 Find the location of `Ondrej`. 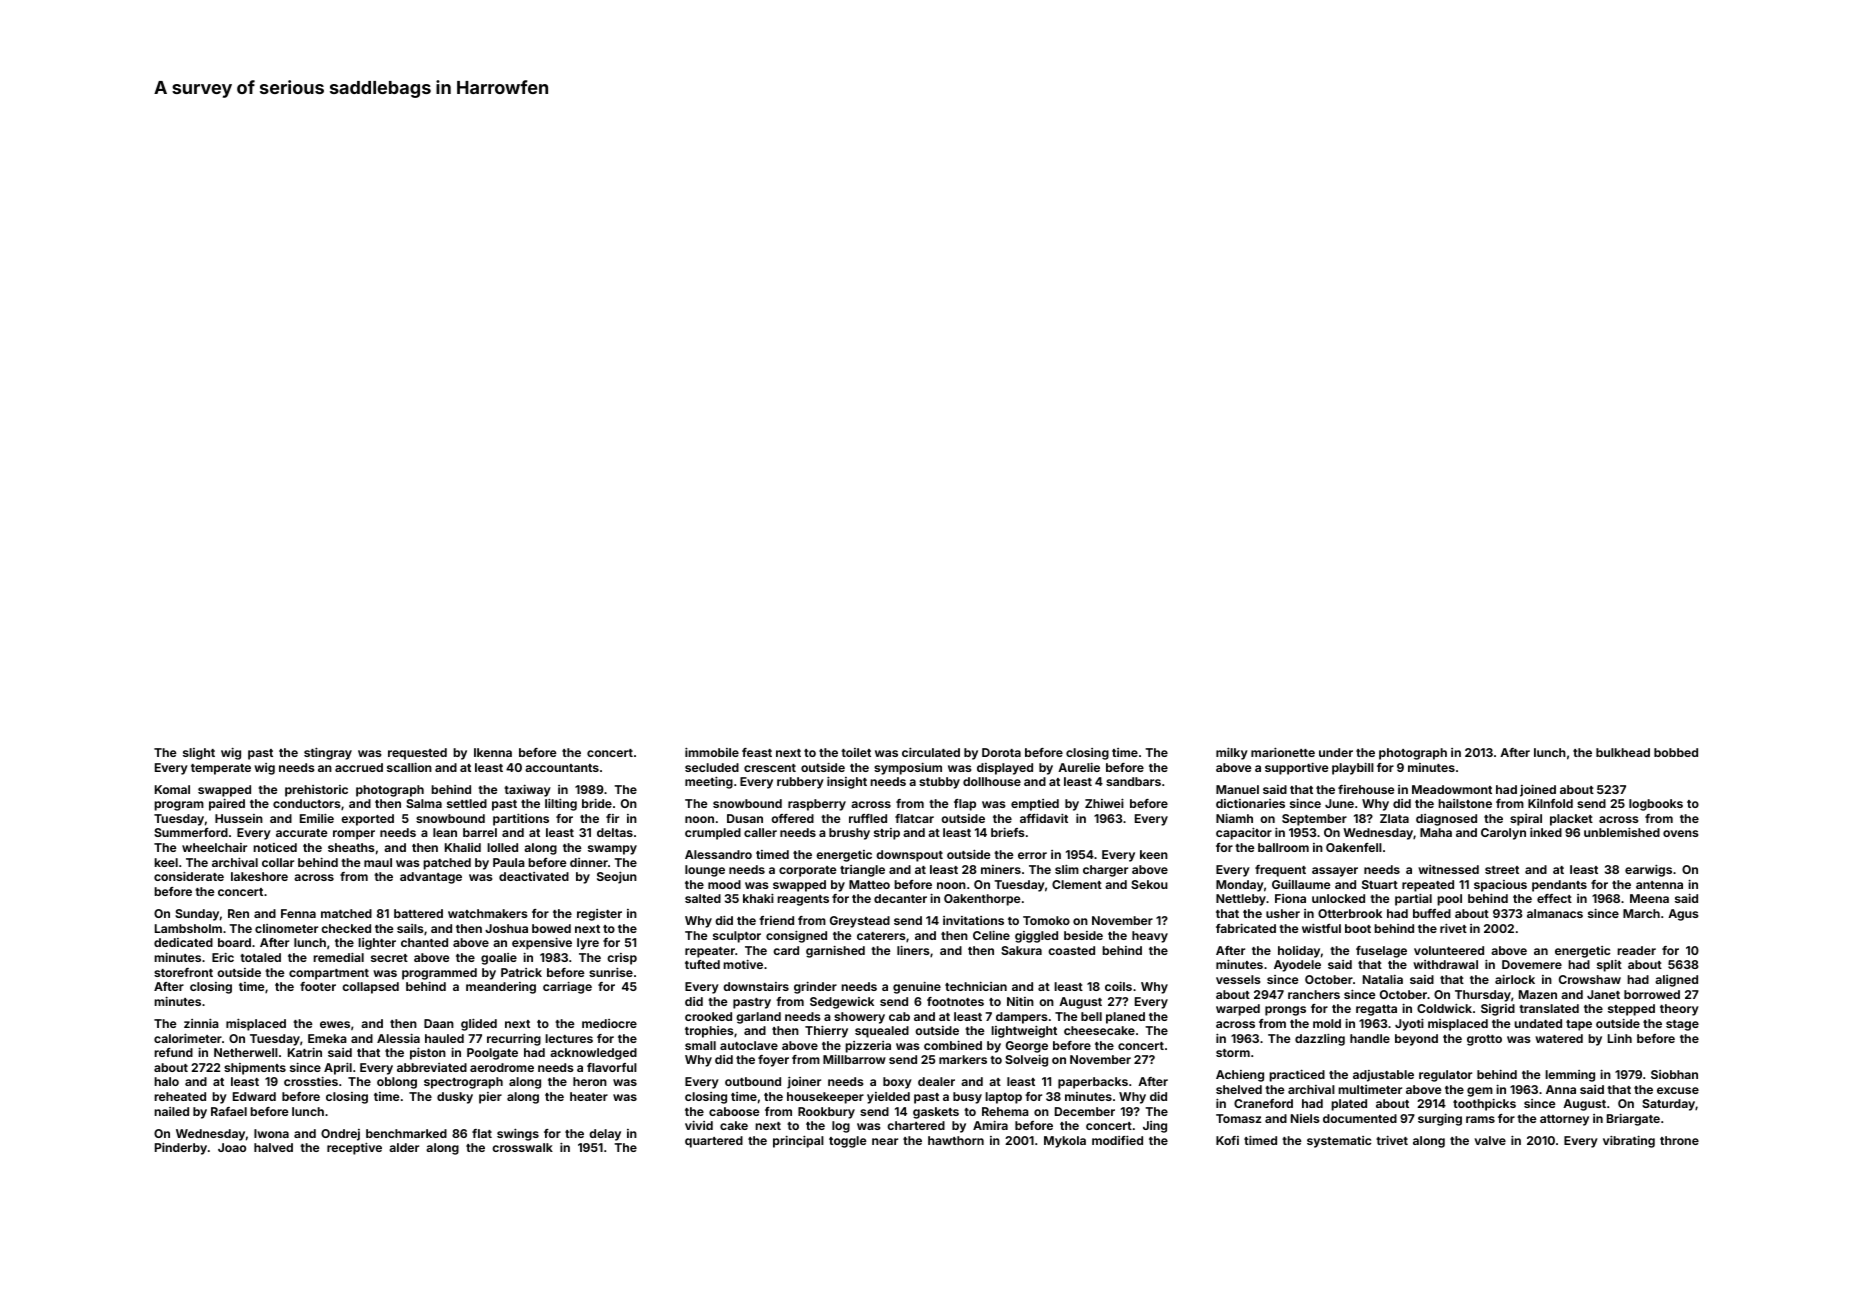

Ondrej is located at coordinates (340, 1135).
